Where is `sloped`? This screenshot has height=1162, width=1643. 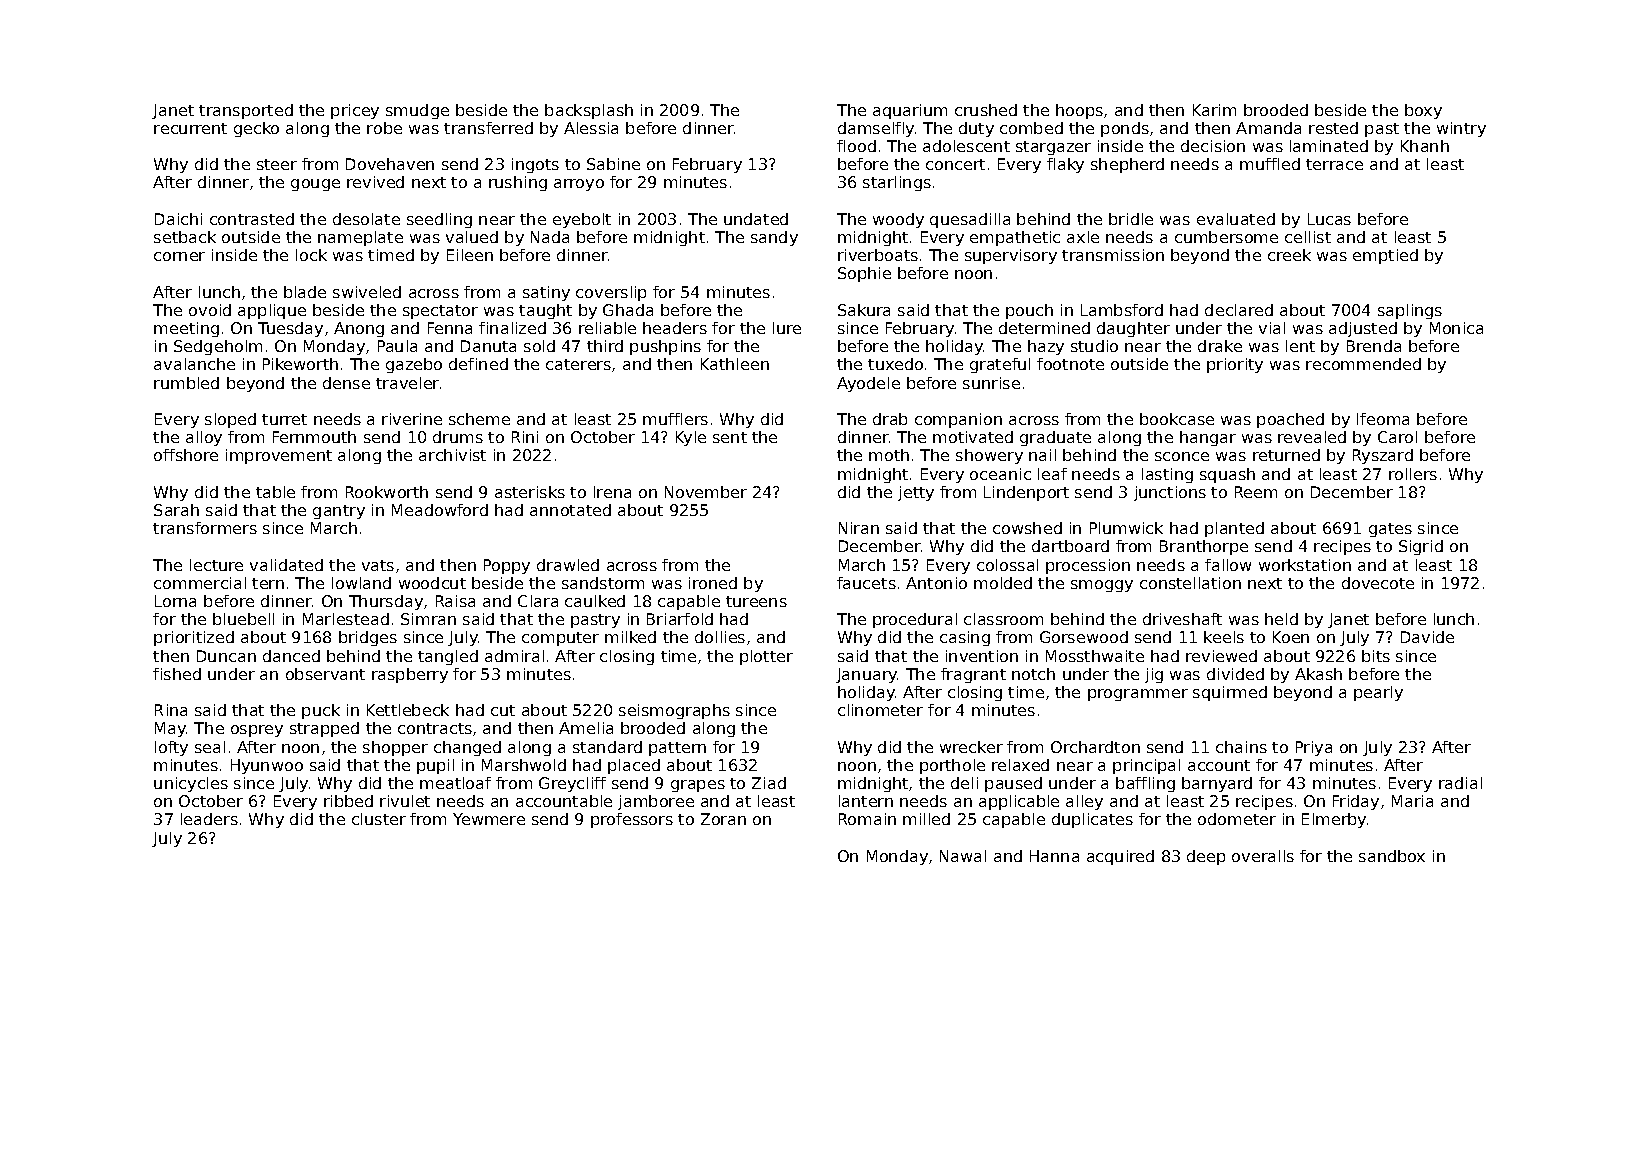
sloped is located at coordinates (230, 420).
